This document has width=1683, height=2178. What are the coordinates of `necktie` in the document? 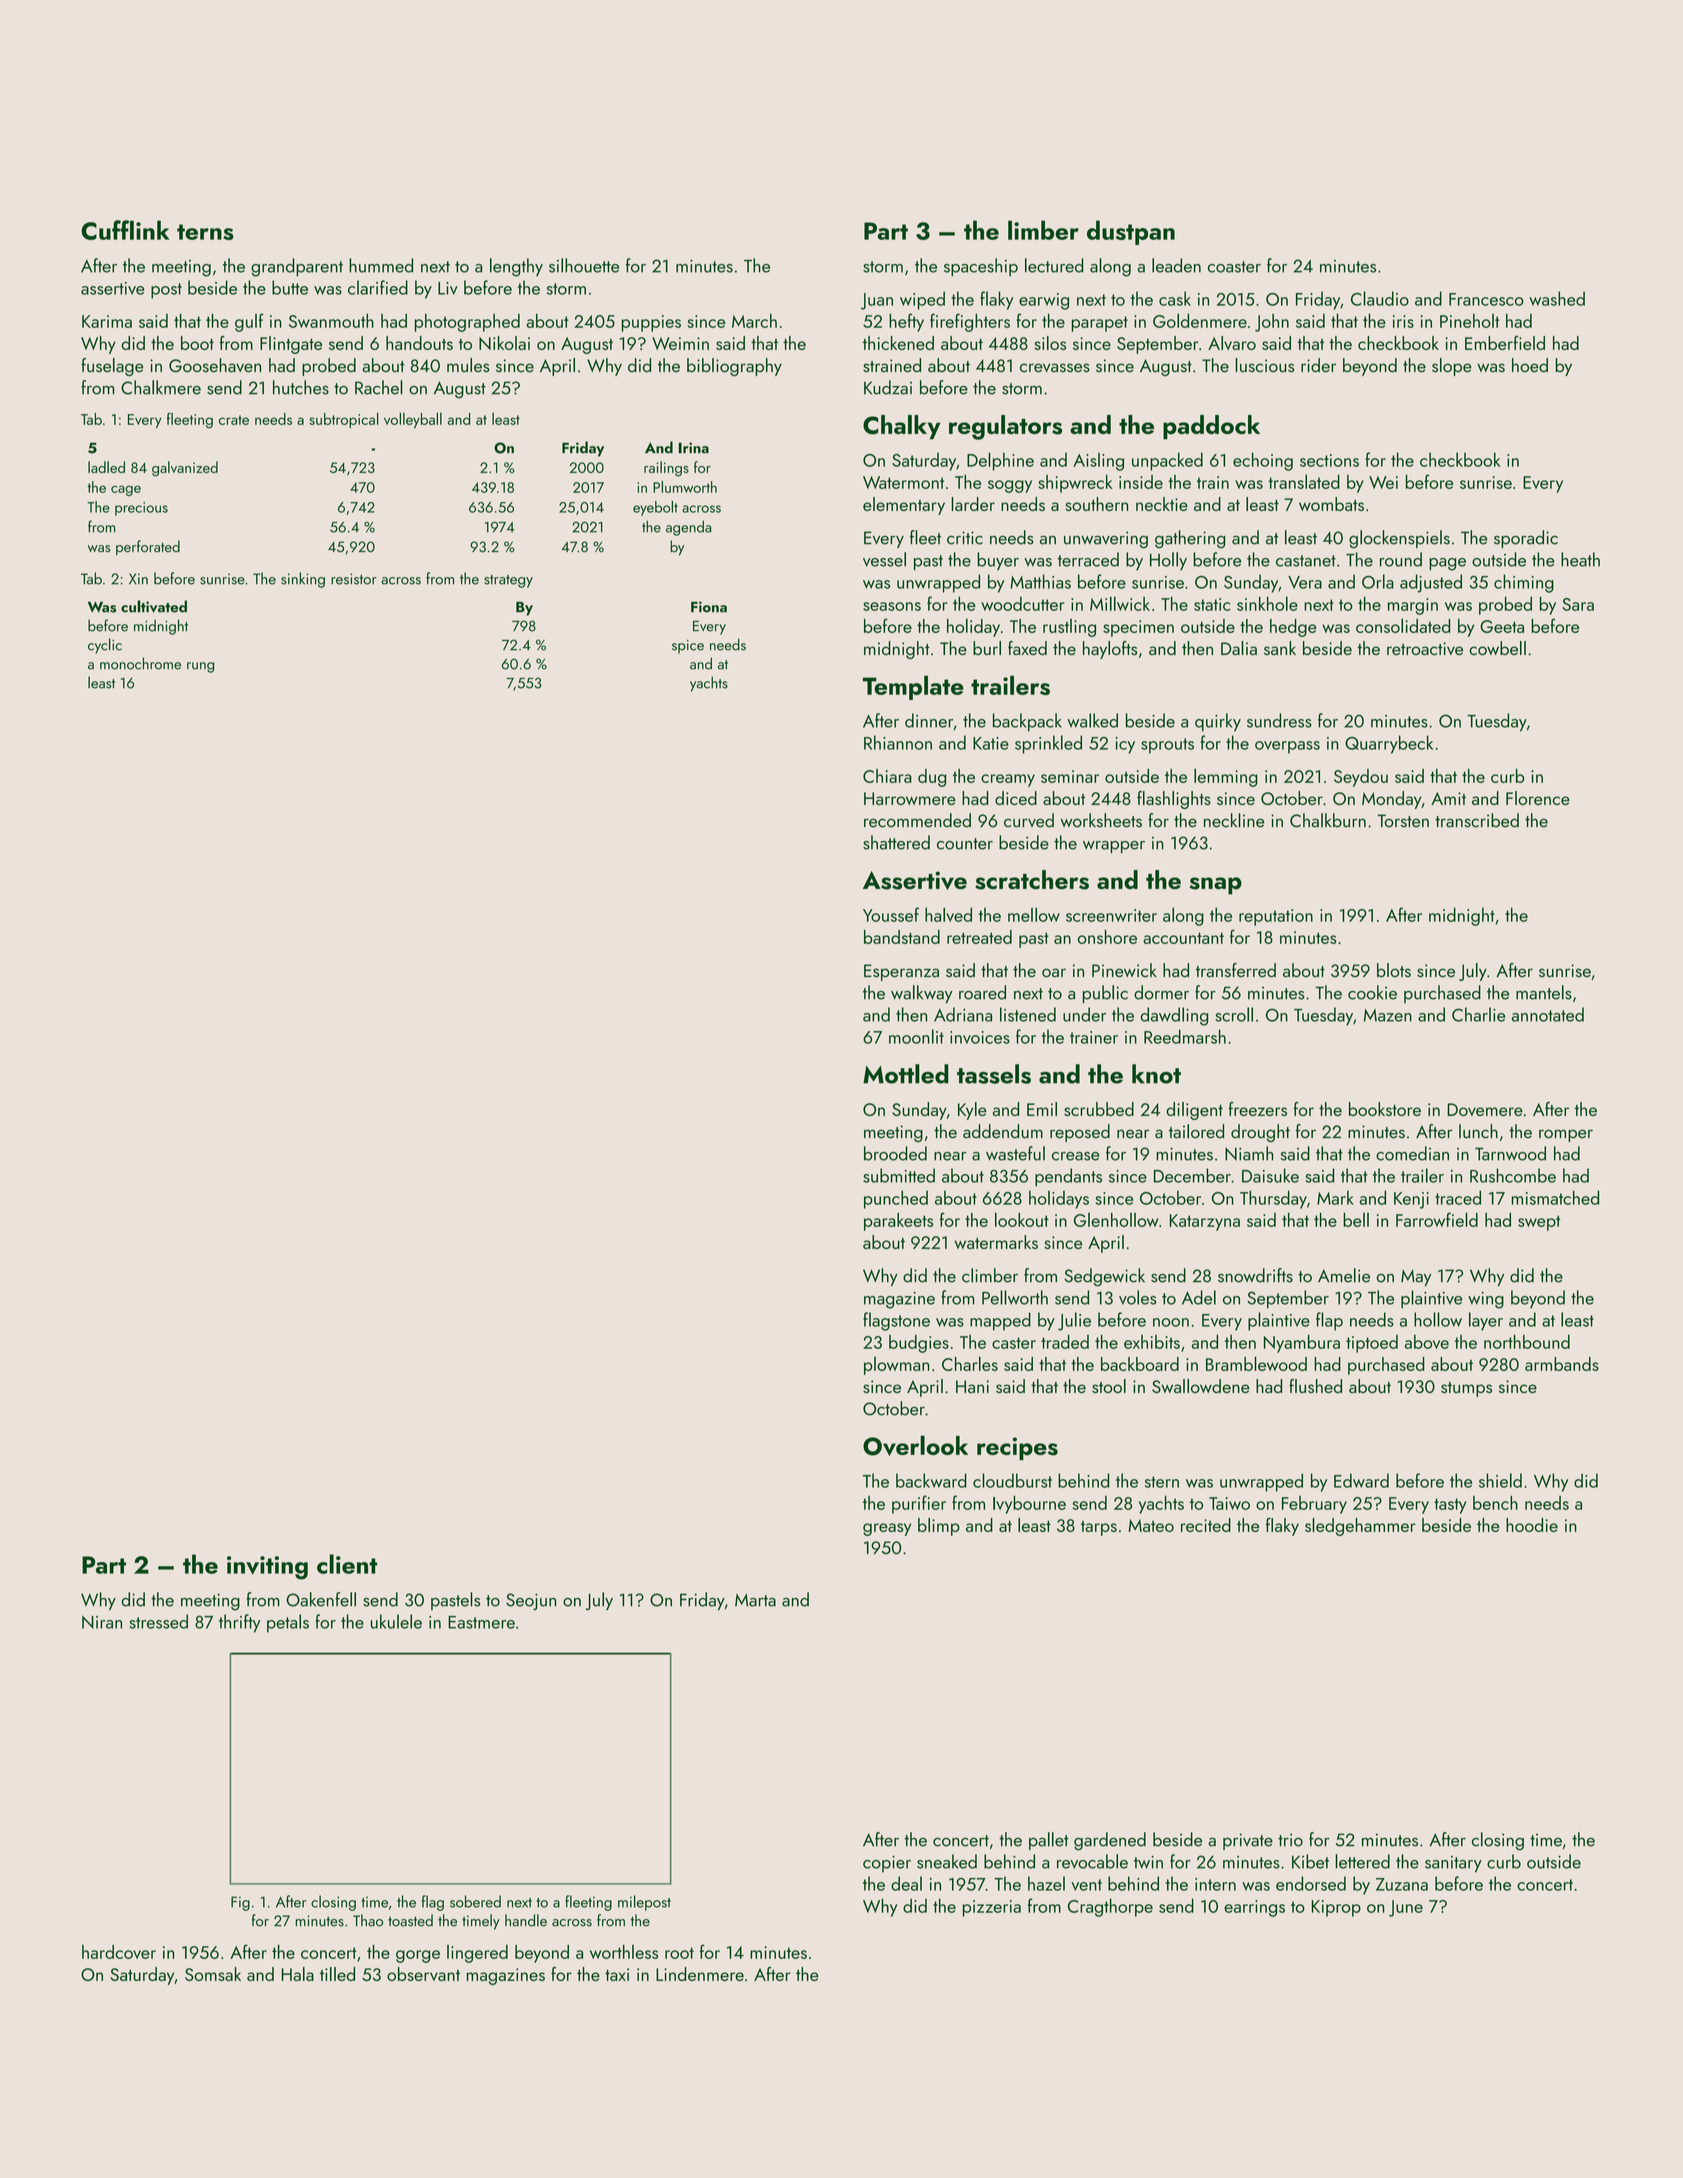 It's located at (1162, 504).
